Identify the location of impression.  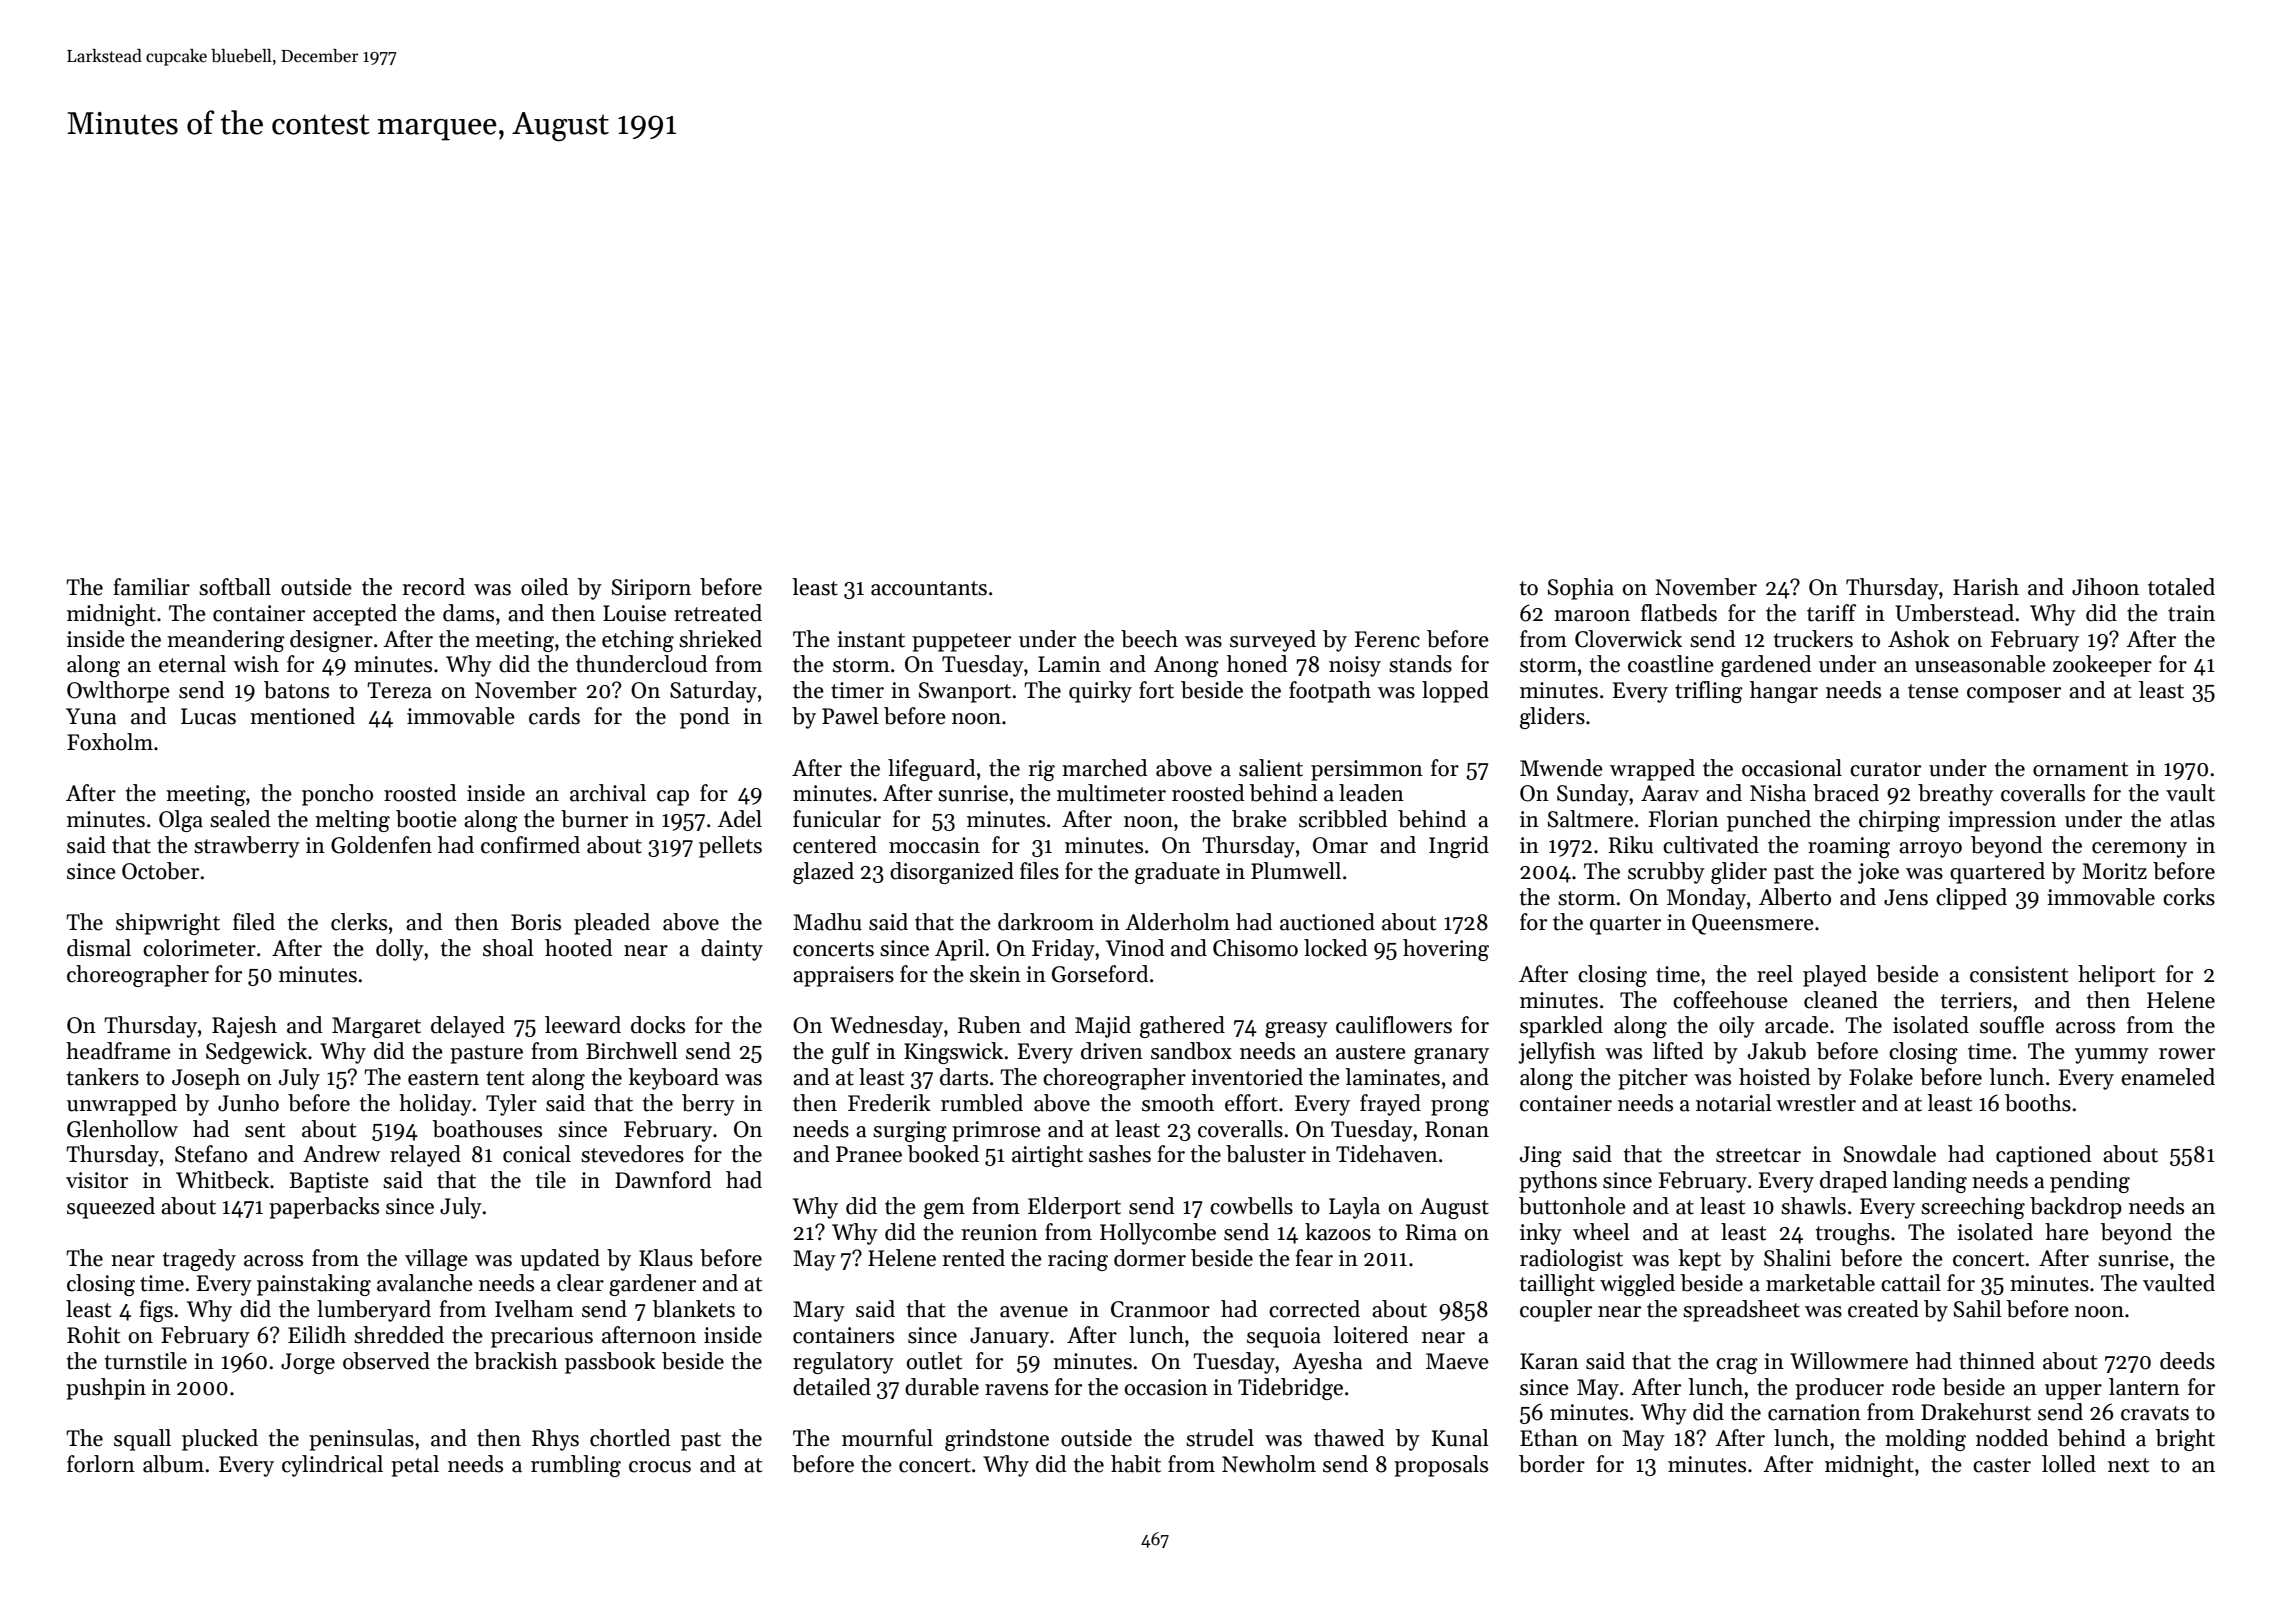
(2002, 821).
